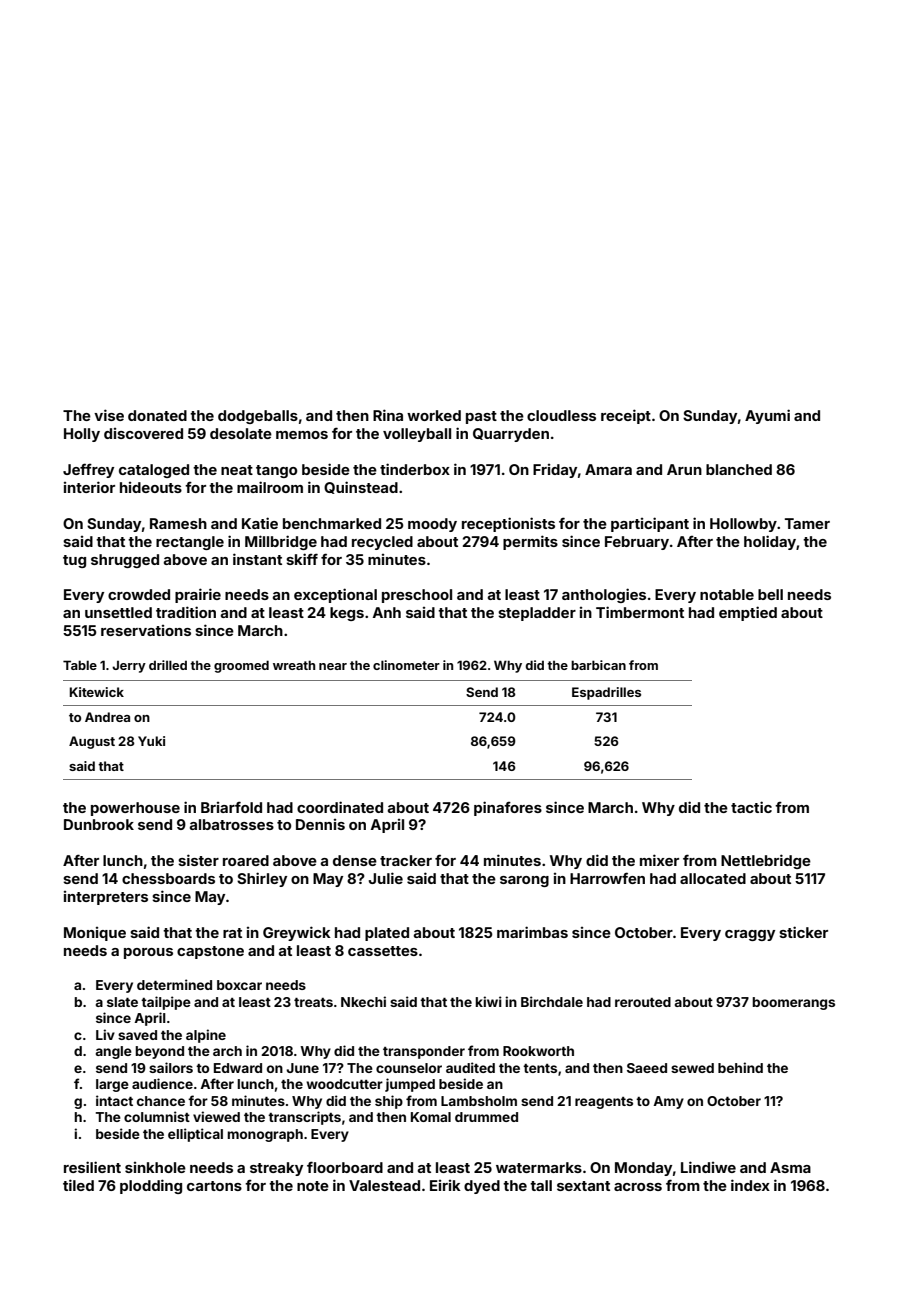 The image size is (908, 1316). Describe the element at coordinates (511, 435) in the screenshot. I see `Quarryden` at that location.
